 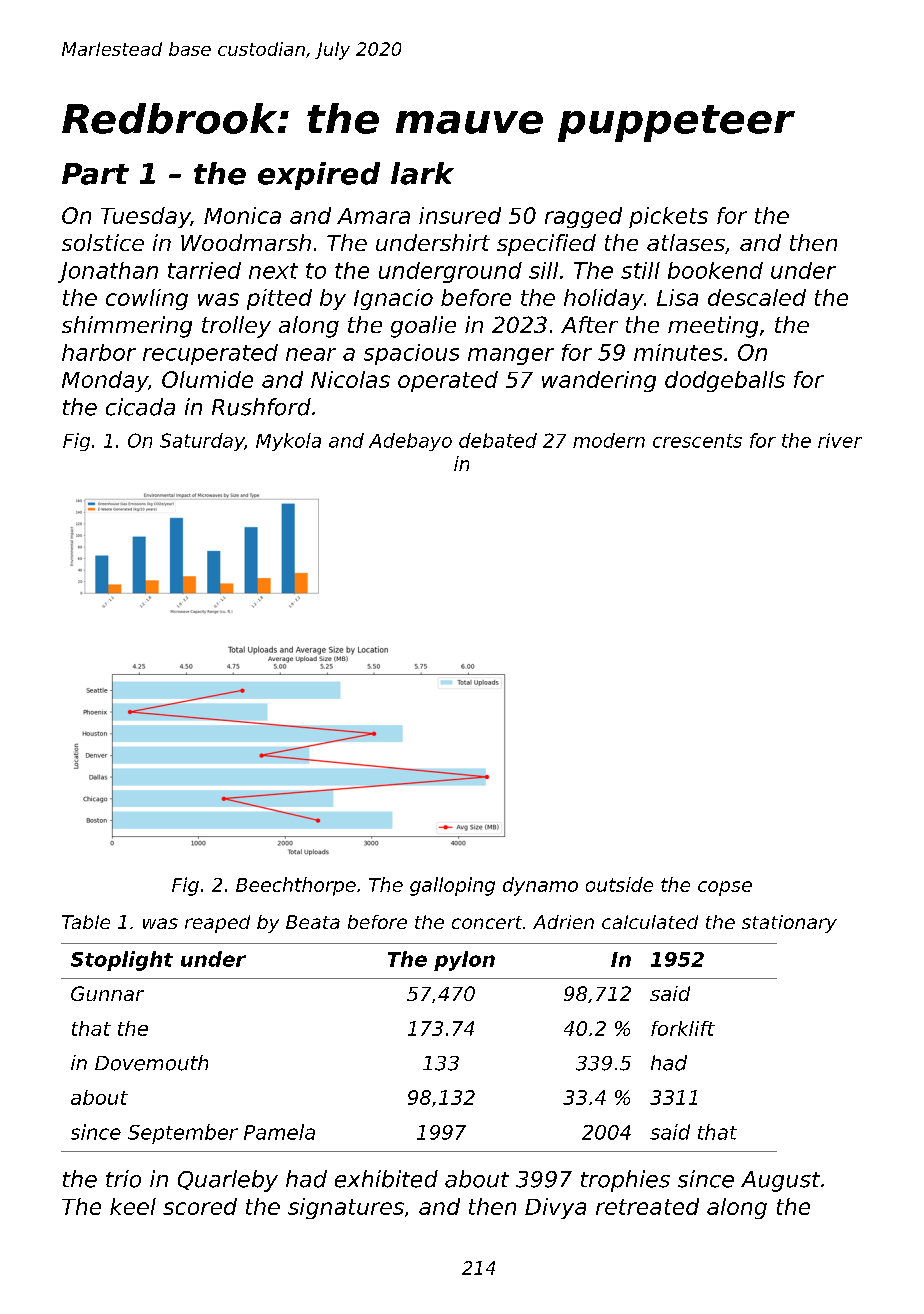 I want to click on Adebayo, so click(x=410, y=442).
